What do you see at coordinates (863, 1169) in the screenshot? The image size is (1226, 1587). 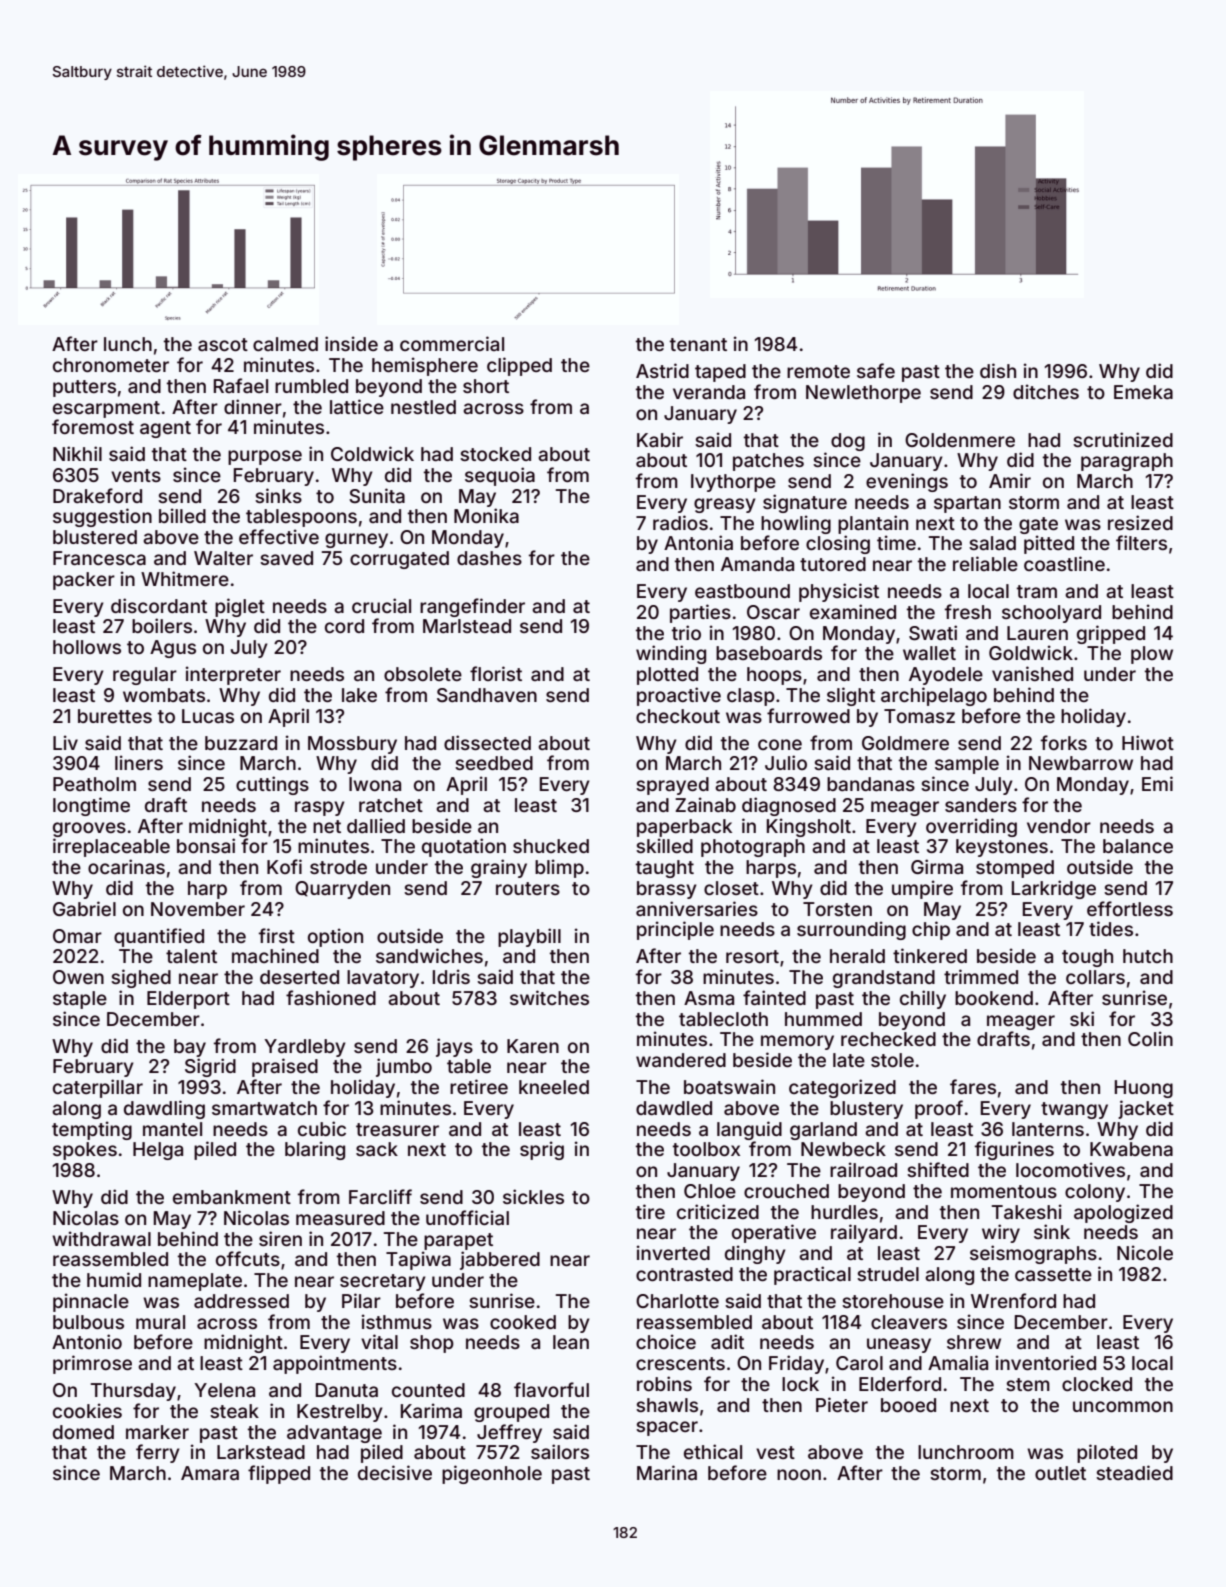 I see `railroad` at bounding box center [863, 1169].
